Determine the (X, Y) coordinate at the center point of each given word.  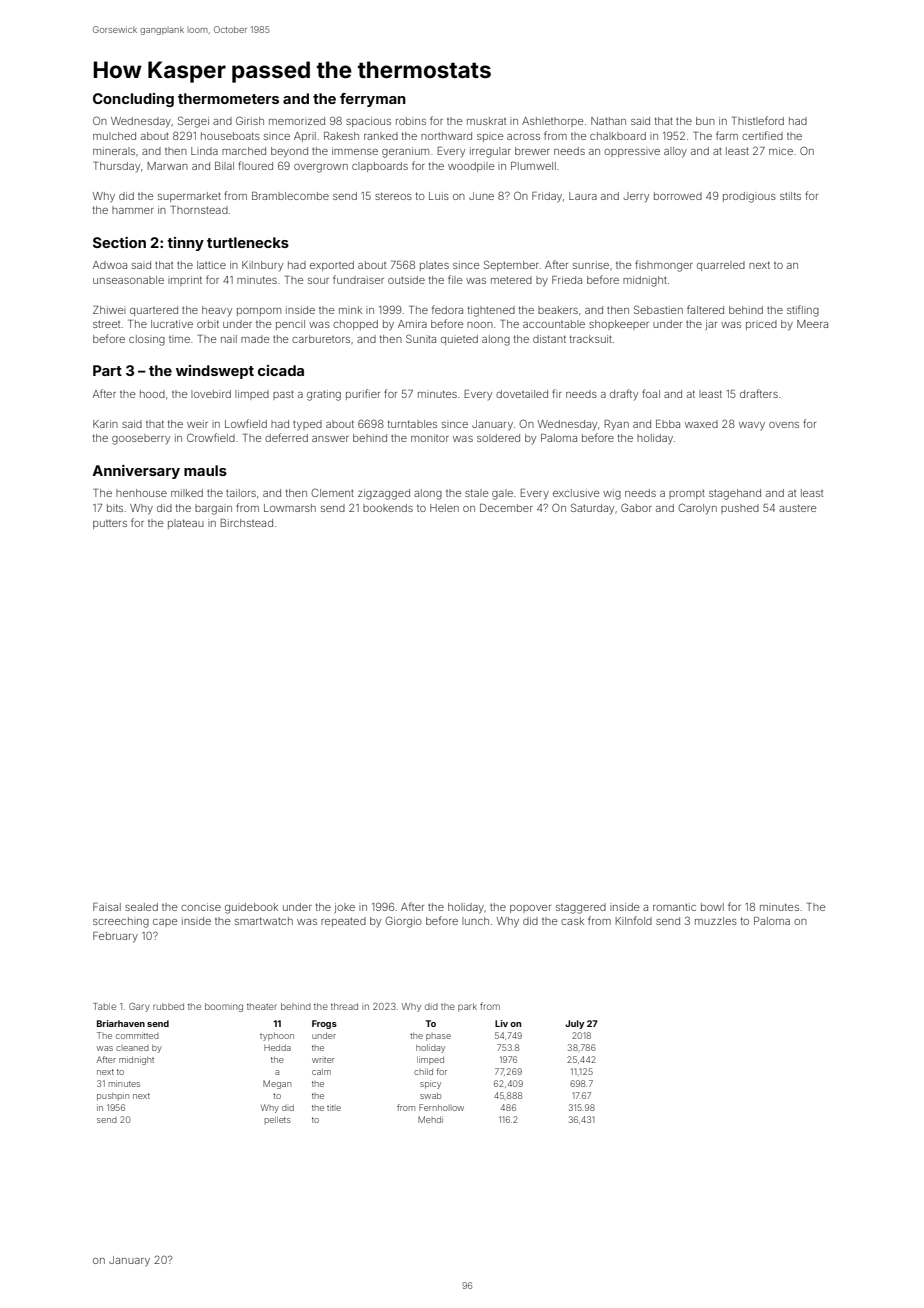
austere (798, 508)
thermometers (228, 98)
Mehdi (430, 1119)
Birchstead (247, 523)
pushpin (113, 1096)
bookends (388, 508)
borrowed (678, 196)
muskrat (486, 121)
